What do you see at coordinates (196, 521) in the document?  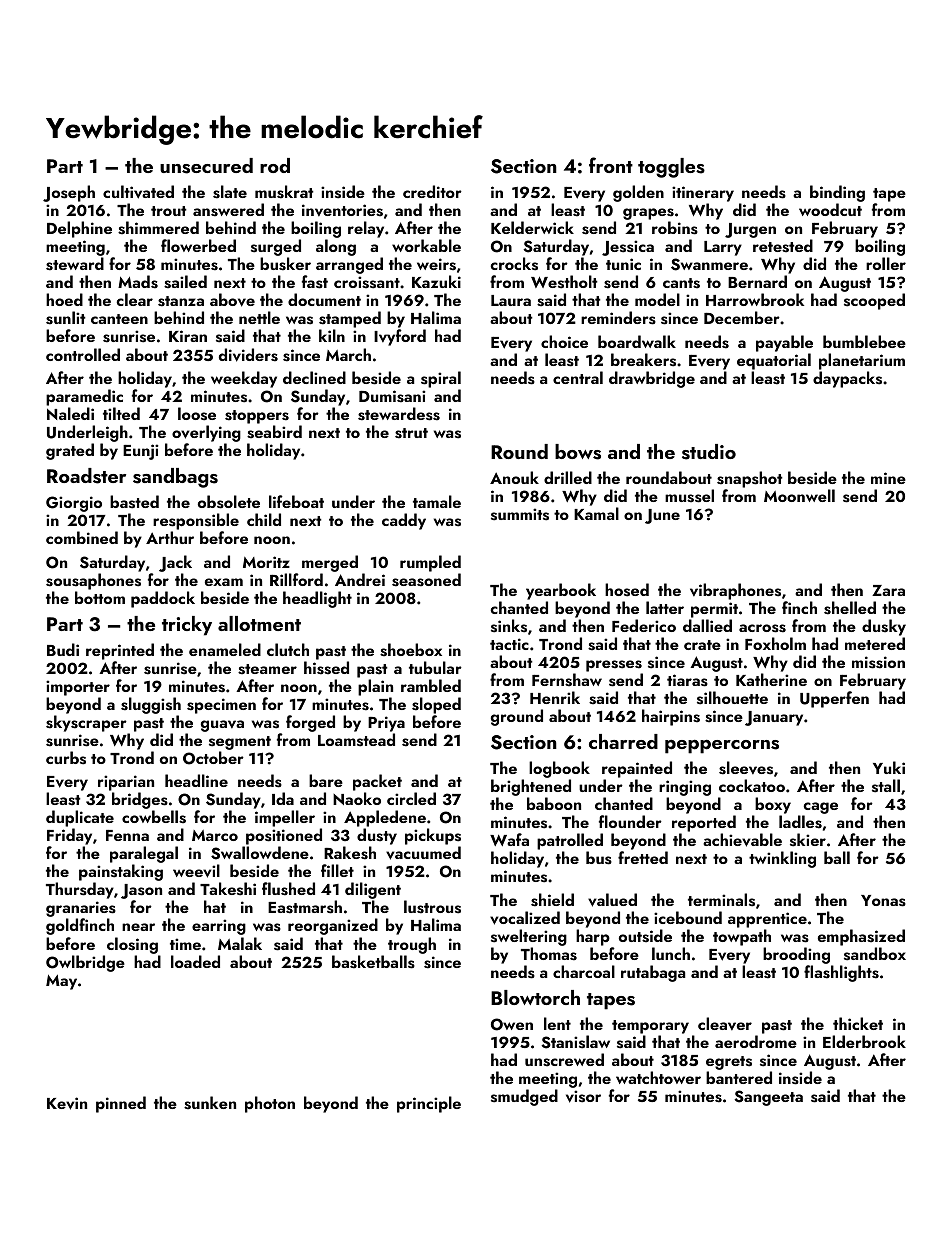 I see `responsible` at bounding box center [196, 521].
